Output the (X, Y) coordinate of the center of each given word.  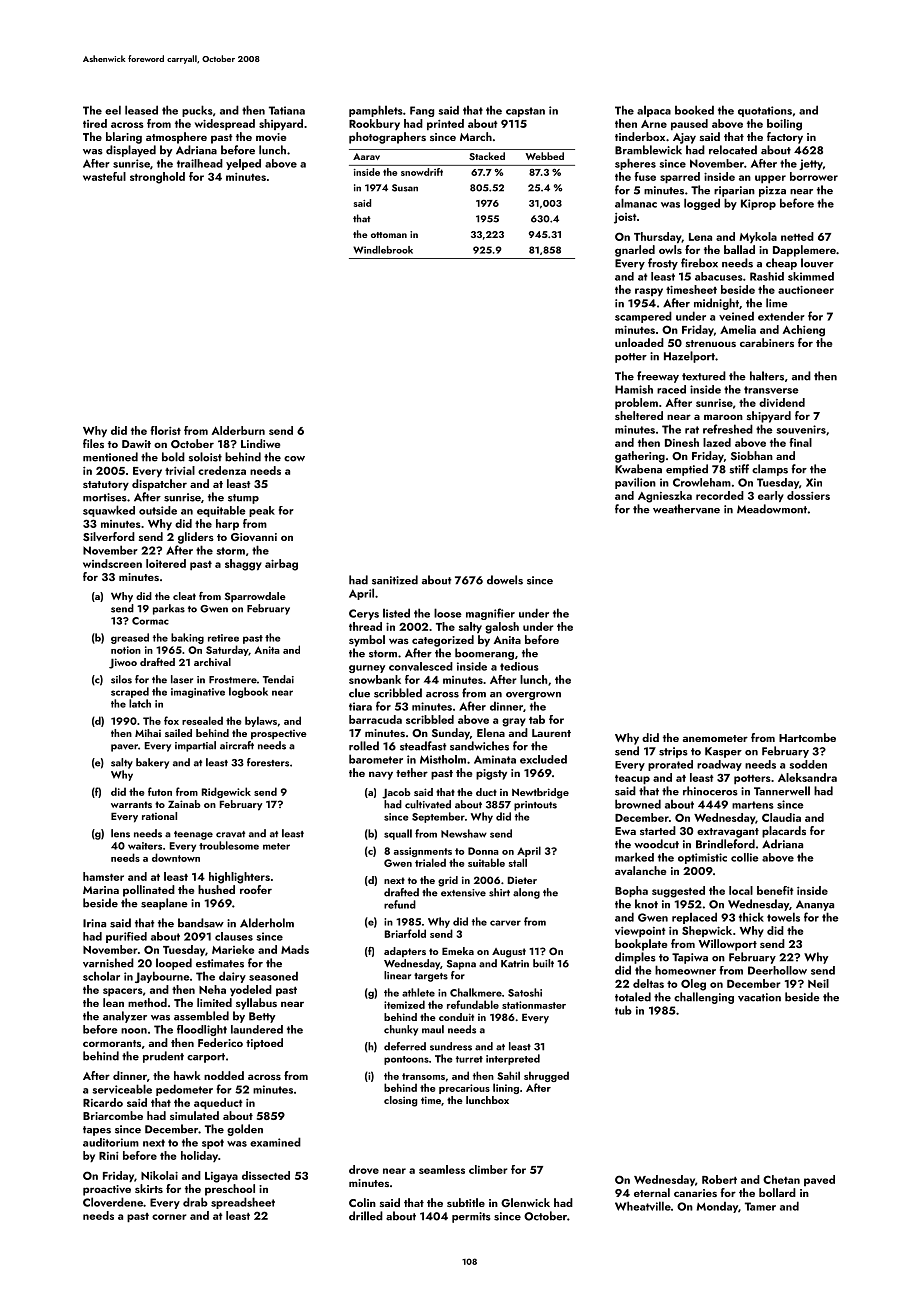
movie (271, 137)
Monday (717, 1207)
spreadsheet (243, 1203)
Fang (422, 111)
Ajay (684, 138)
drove (364, 1169)
